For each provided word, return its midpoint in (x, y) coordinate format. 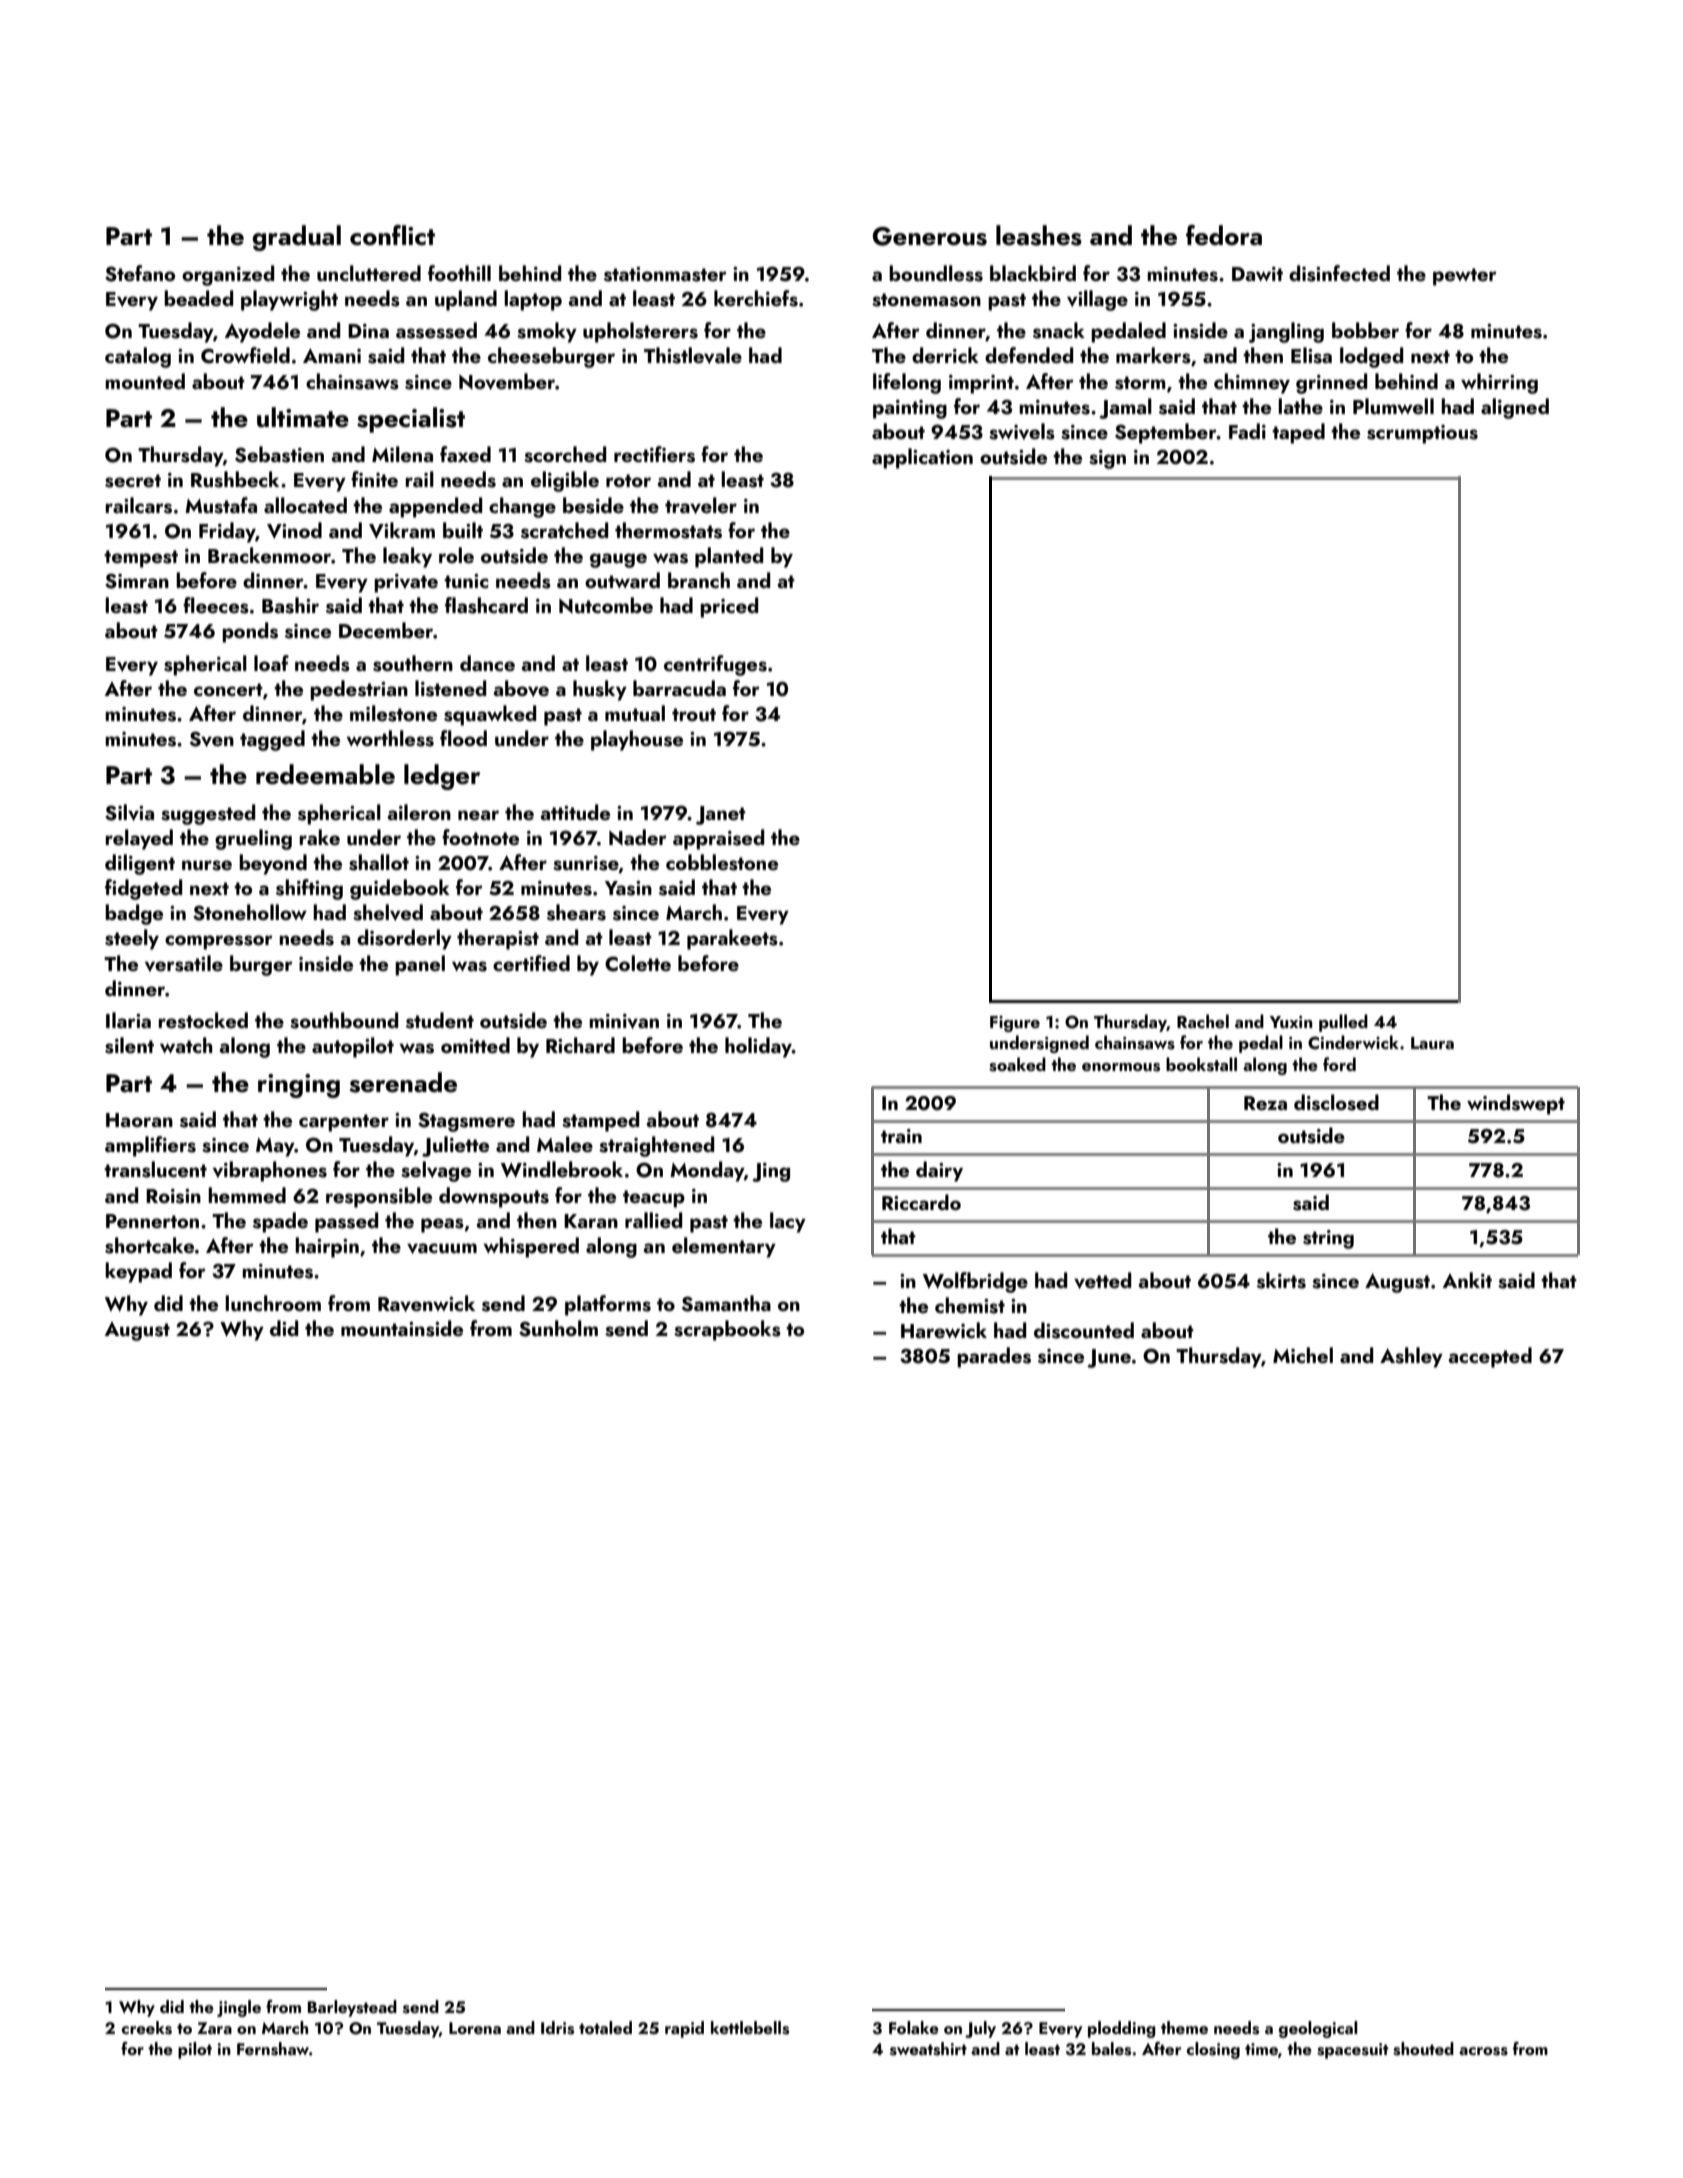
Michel (1303, 1355)
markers (1153, 355)
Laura (1432, 1043)
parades (994, 1357)
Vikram (402, 530)
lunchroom (273, 1303)
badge (134, 914)
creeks (147, 2028)
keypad (138, 1272)
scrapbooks (727, 1330)
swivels (1022, 431)
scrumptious (1422, 434)
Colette (638, 963)
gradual (296, 238)
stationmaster (665, 274)
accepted (1490, 1357)
